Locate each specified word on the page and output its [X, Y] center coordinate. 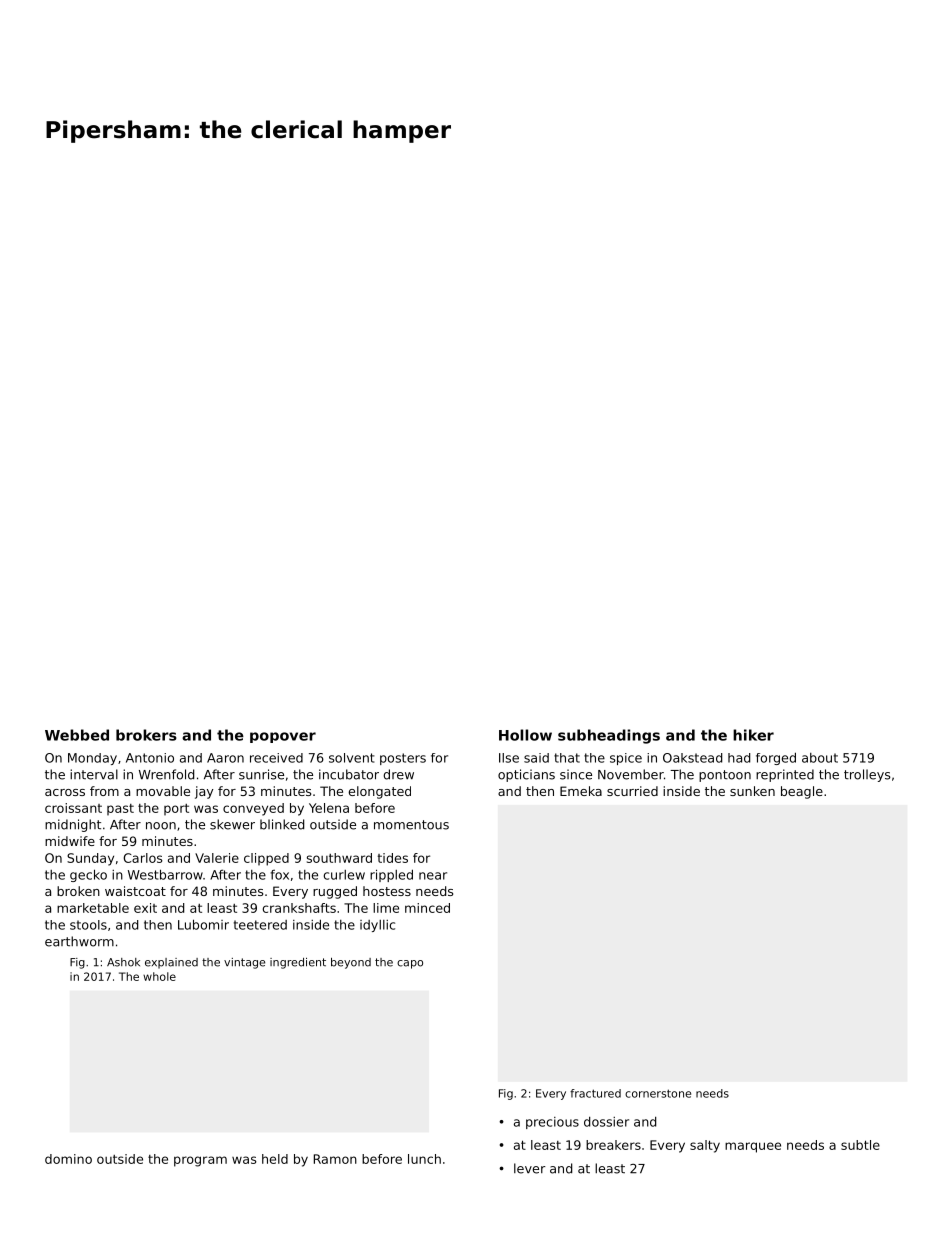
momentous [411, 825]
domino [68, 1159]
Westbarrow [165, 874]
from [104, 791]
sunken [752, 791]
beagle [802, 792]
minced [427, 908]
